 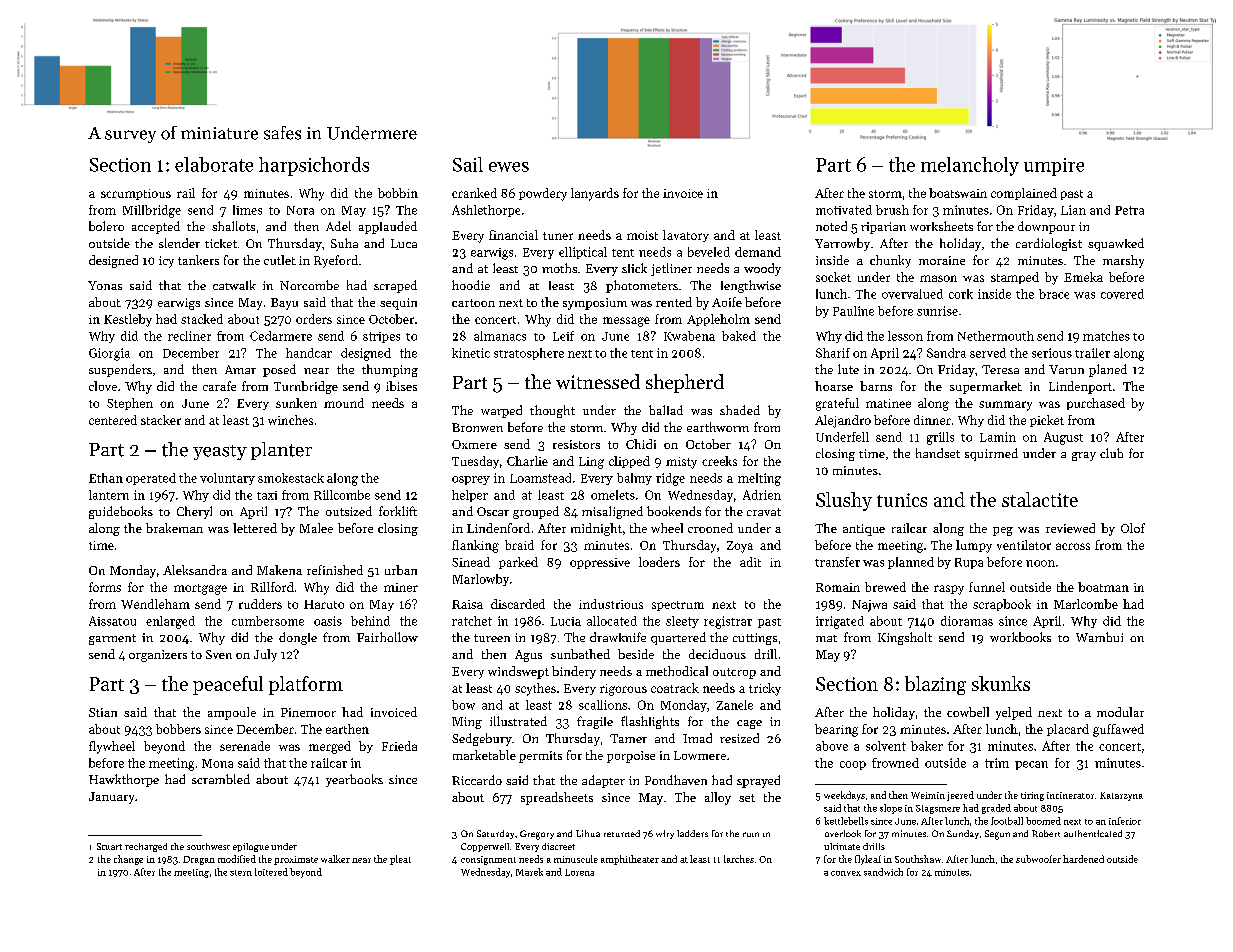 I want to click on melancholy, so click(x=970, y=166).
